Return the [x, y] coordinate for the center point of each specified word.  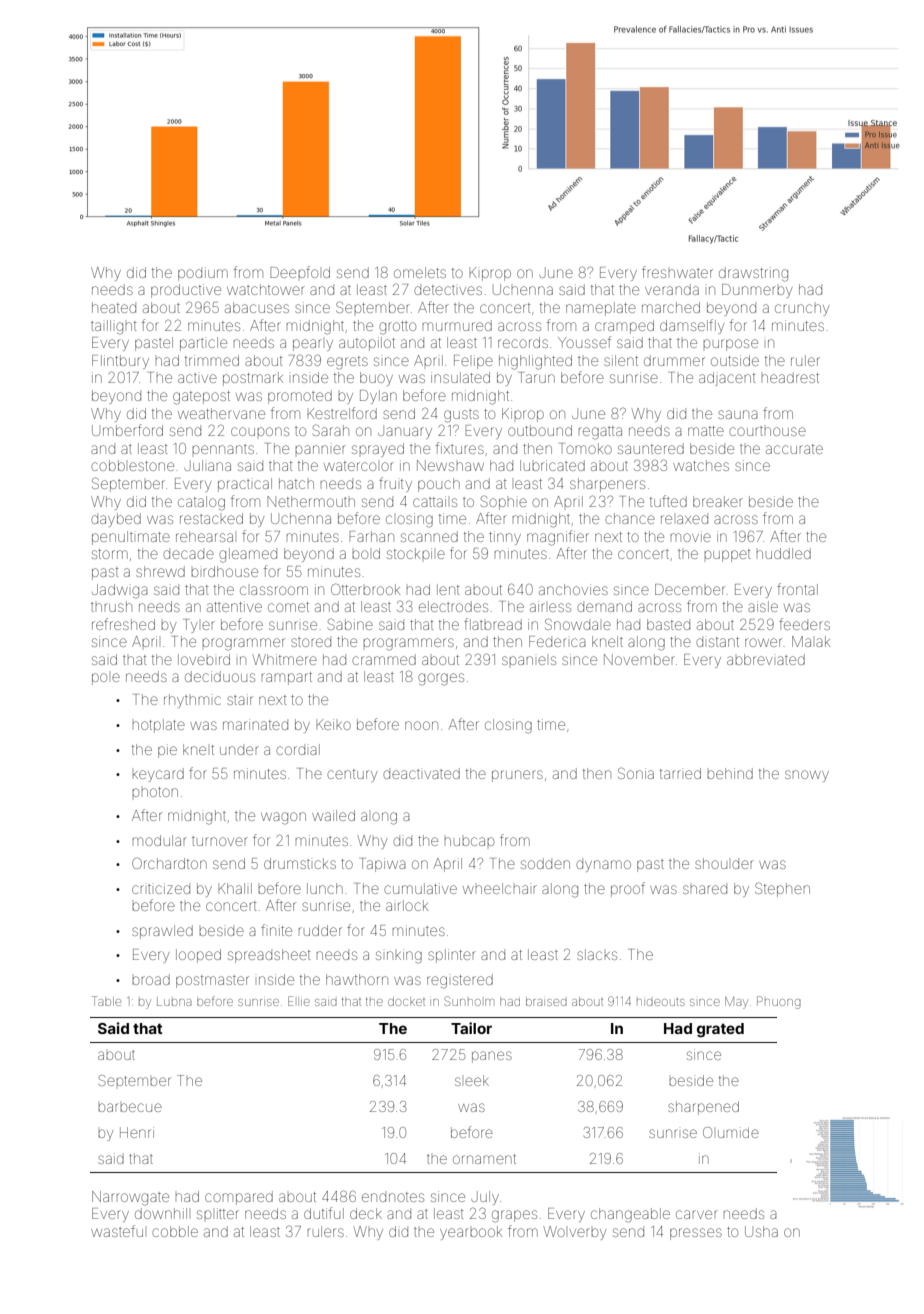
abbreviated [766, 659]
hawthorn [357, 979]
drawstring [753, 274]
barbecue [130, 1107]
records [523, 342]
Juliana [207, 465]
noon [421, 725]
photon [155, 792]
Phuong [779, 1002]
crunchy [802, 310]
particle [203, 344]
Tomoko [585, 448]
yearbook [471, 1233]
